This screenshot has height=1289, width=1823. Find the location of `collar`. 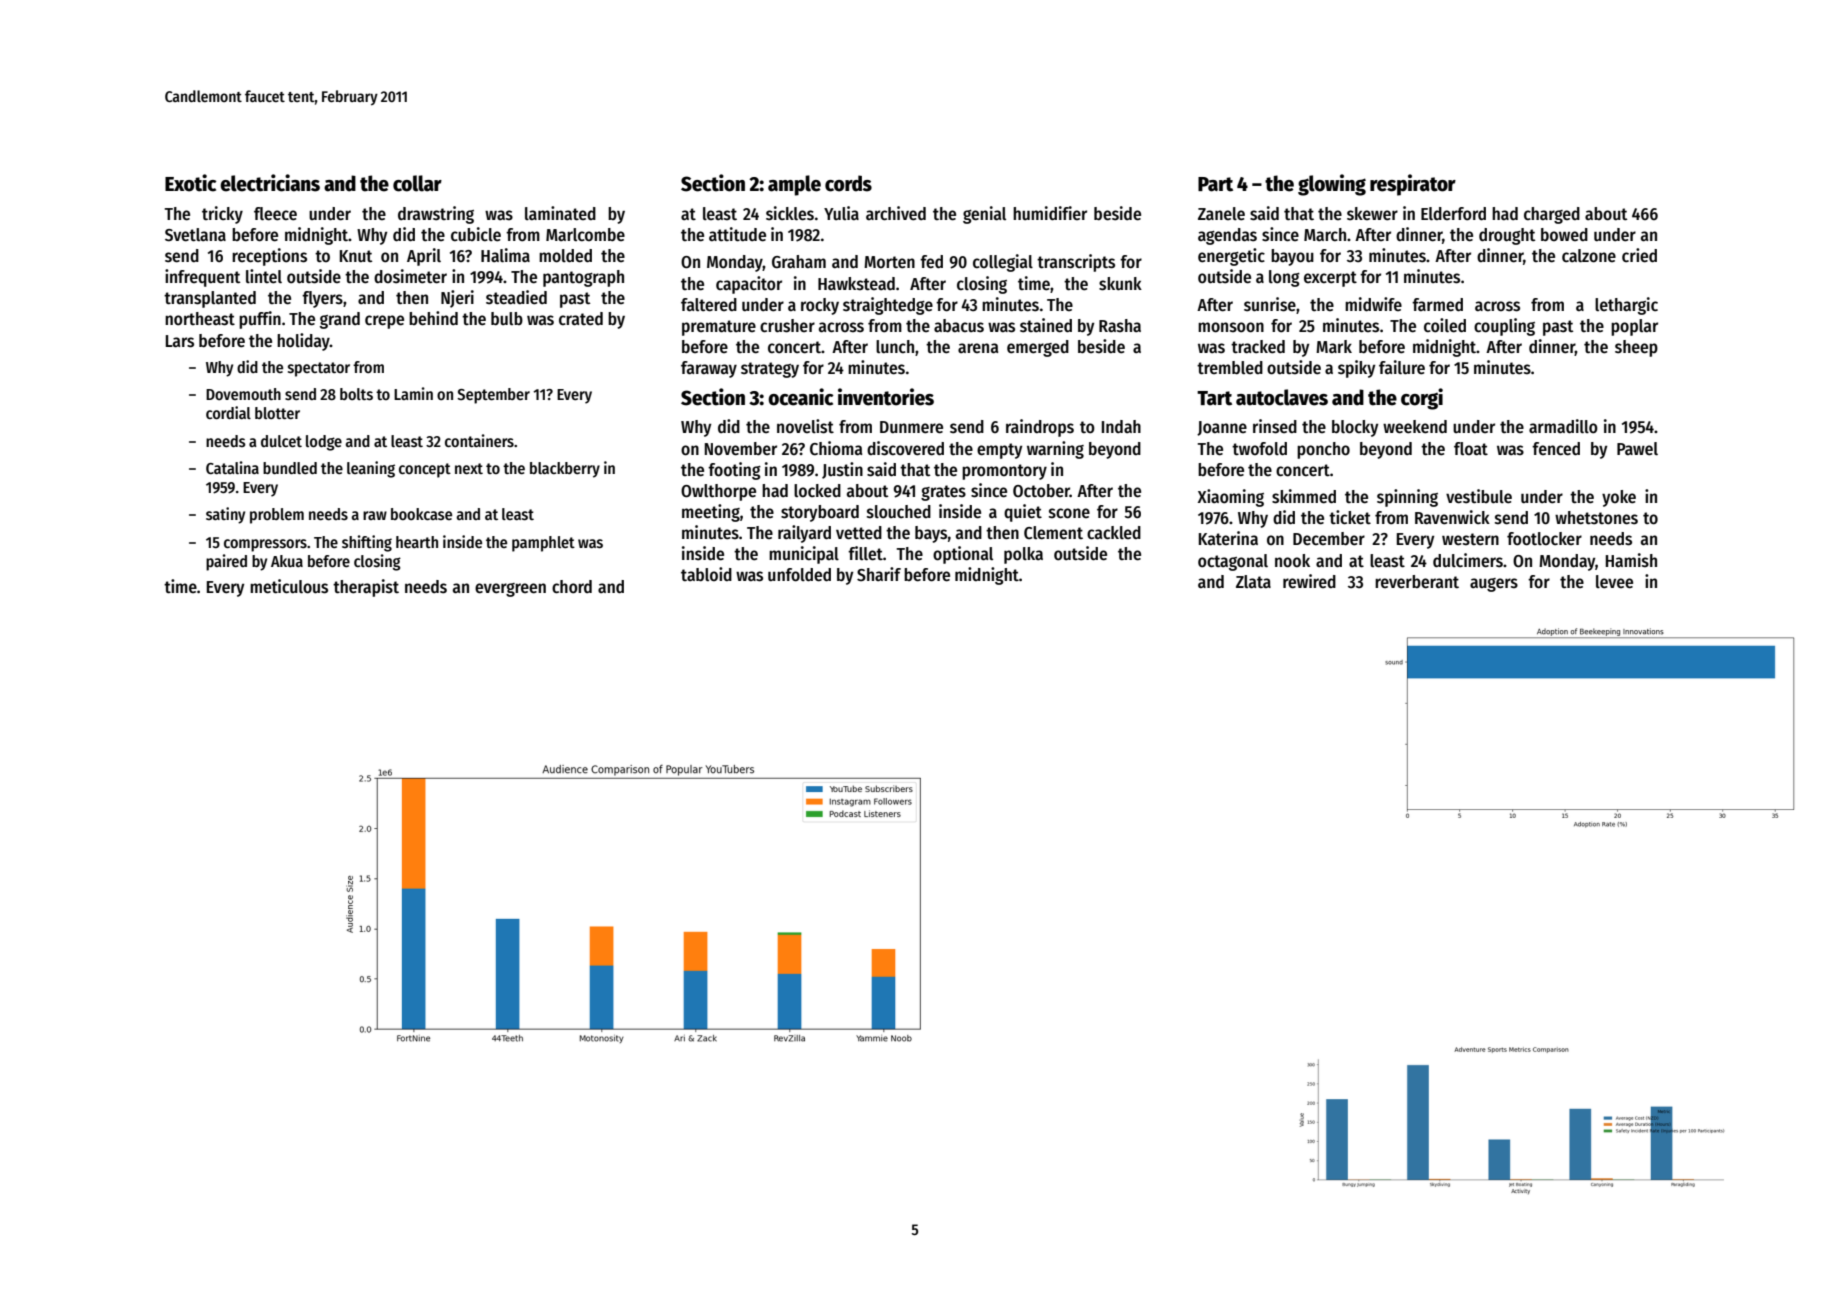

collar is located at coordinates (417, 183).
